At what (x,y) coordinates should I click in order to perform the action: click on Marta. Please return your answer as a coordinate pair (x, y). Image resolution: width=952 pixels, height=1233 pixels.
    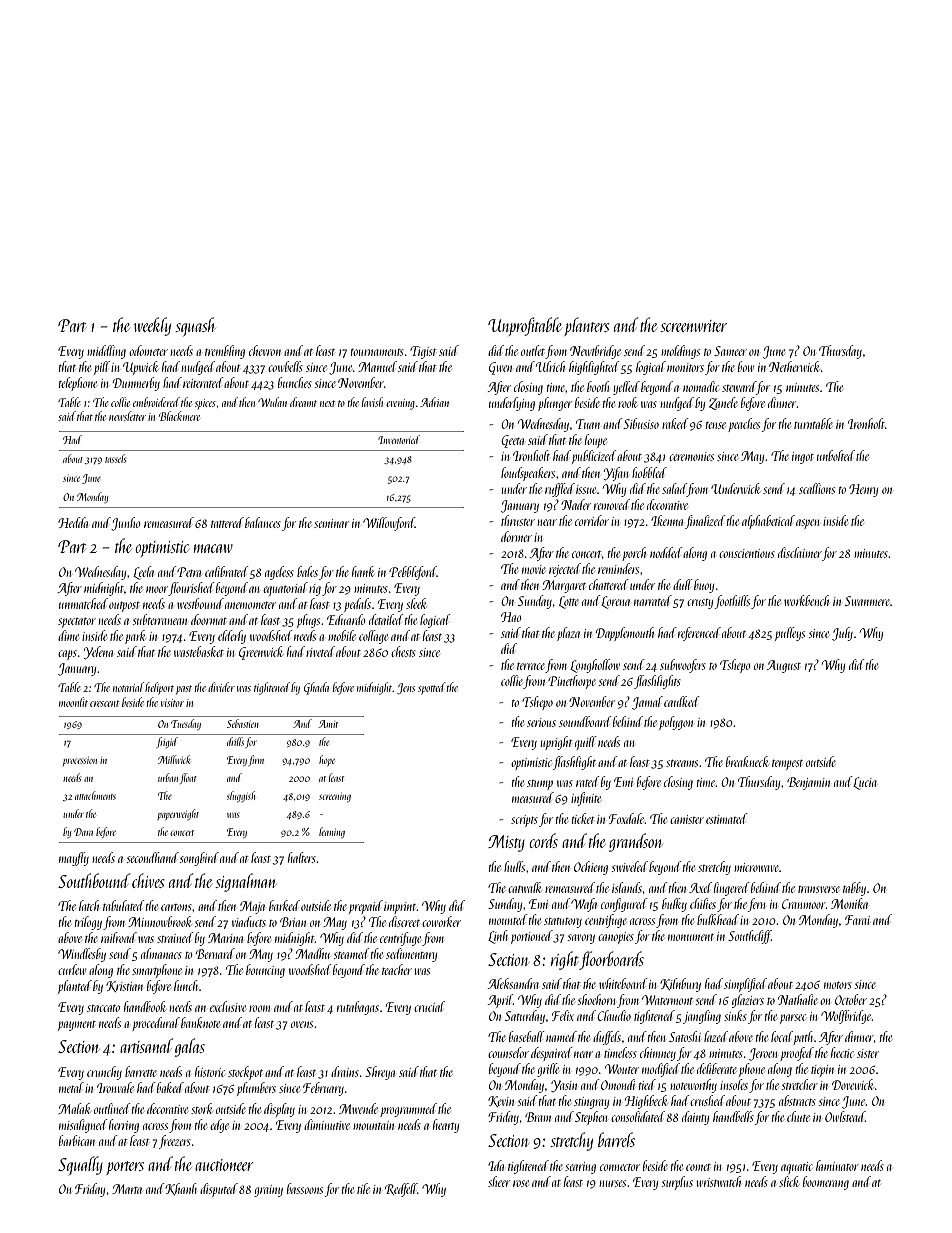
    Looking at the image, I should click on (127, 1189).
